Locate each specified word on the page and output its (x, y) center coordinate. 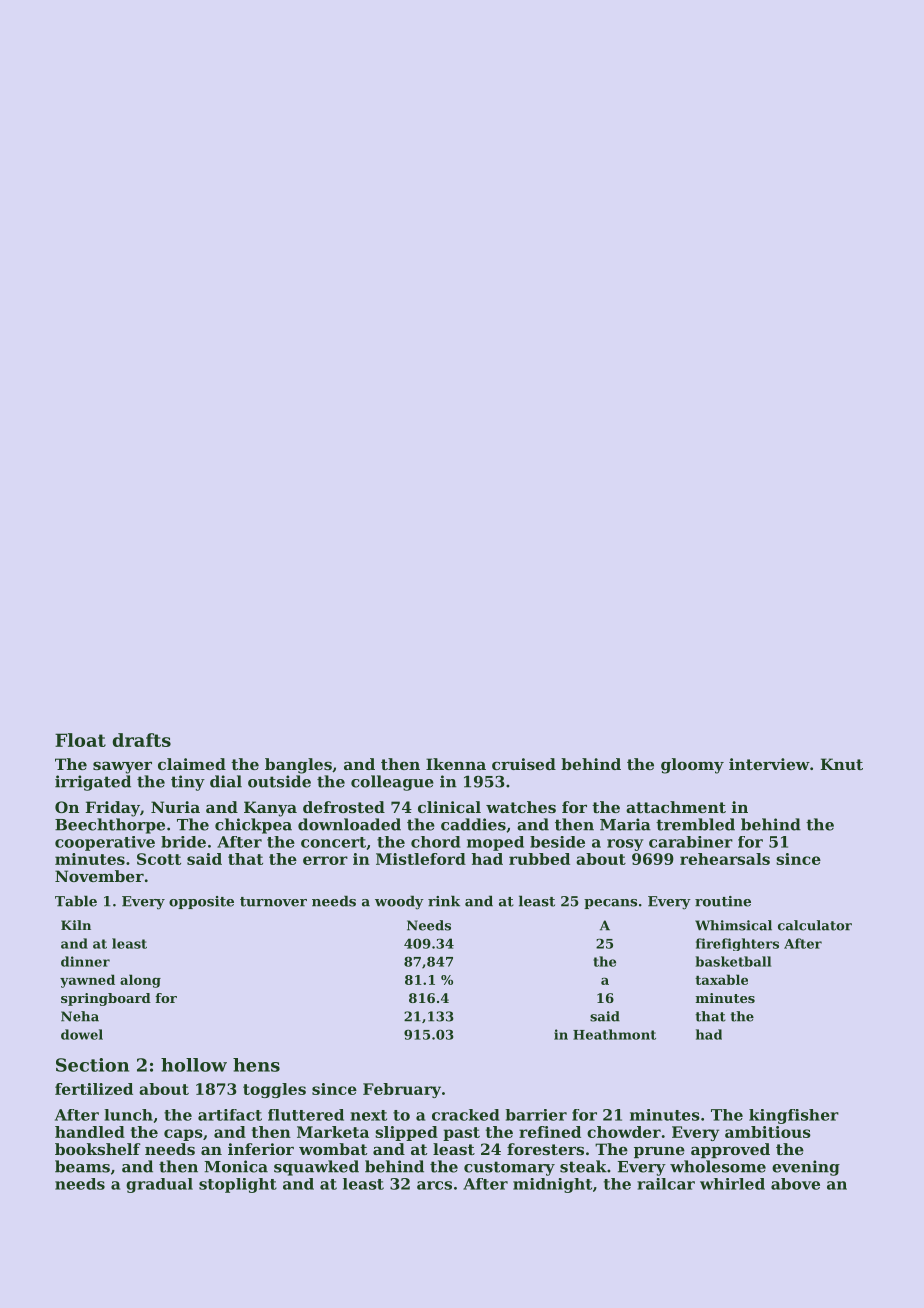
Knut (842, 764)
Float (80, 740)
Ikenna (456, 764)
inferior (261, 1149)
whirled (732, 1184)
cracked (465, 1115)
